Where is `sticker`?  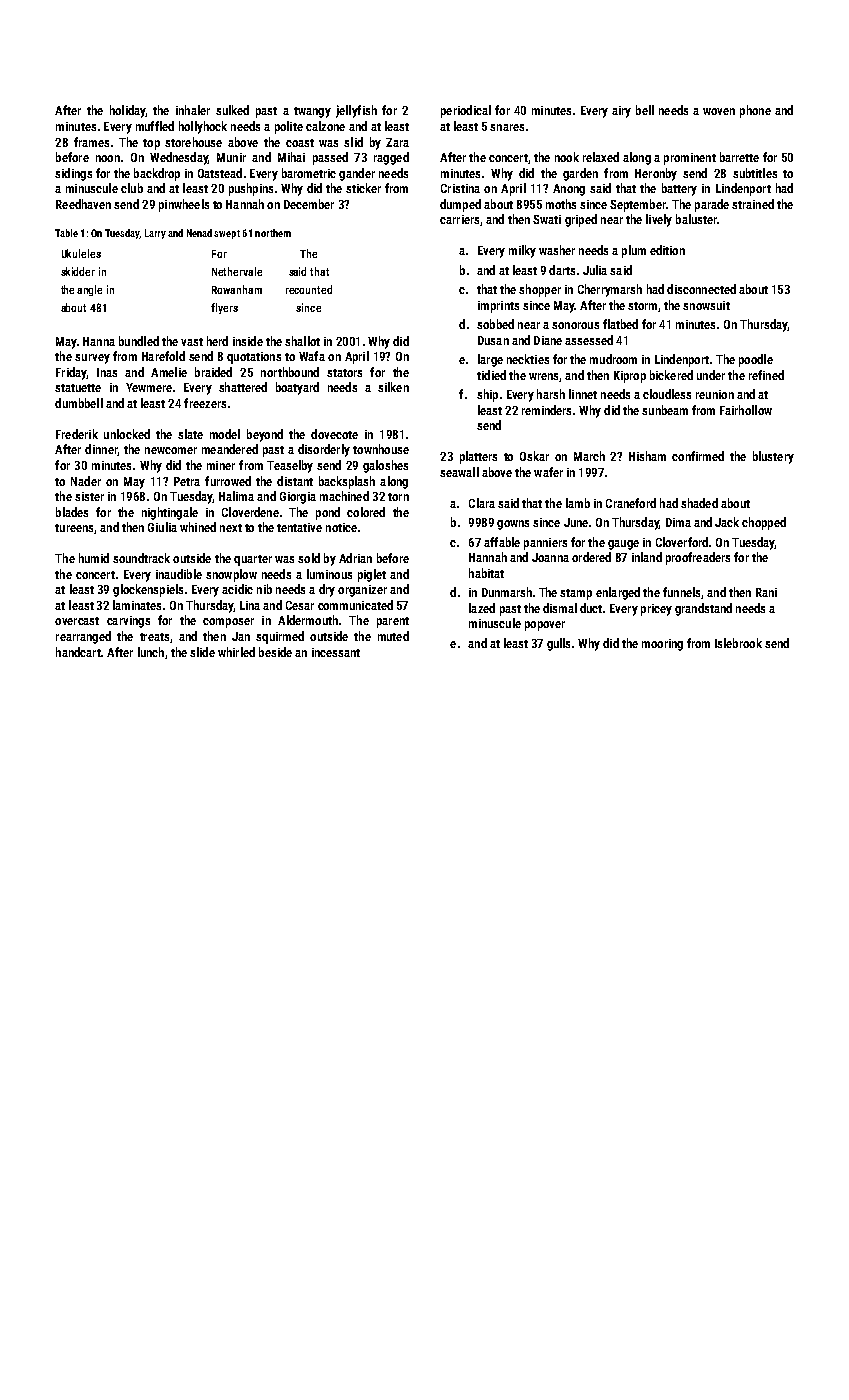 sticker is located at coordinates (363, 188).
